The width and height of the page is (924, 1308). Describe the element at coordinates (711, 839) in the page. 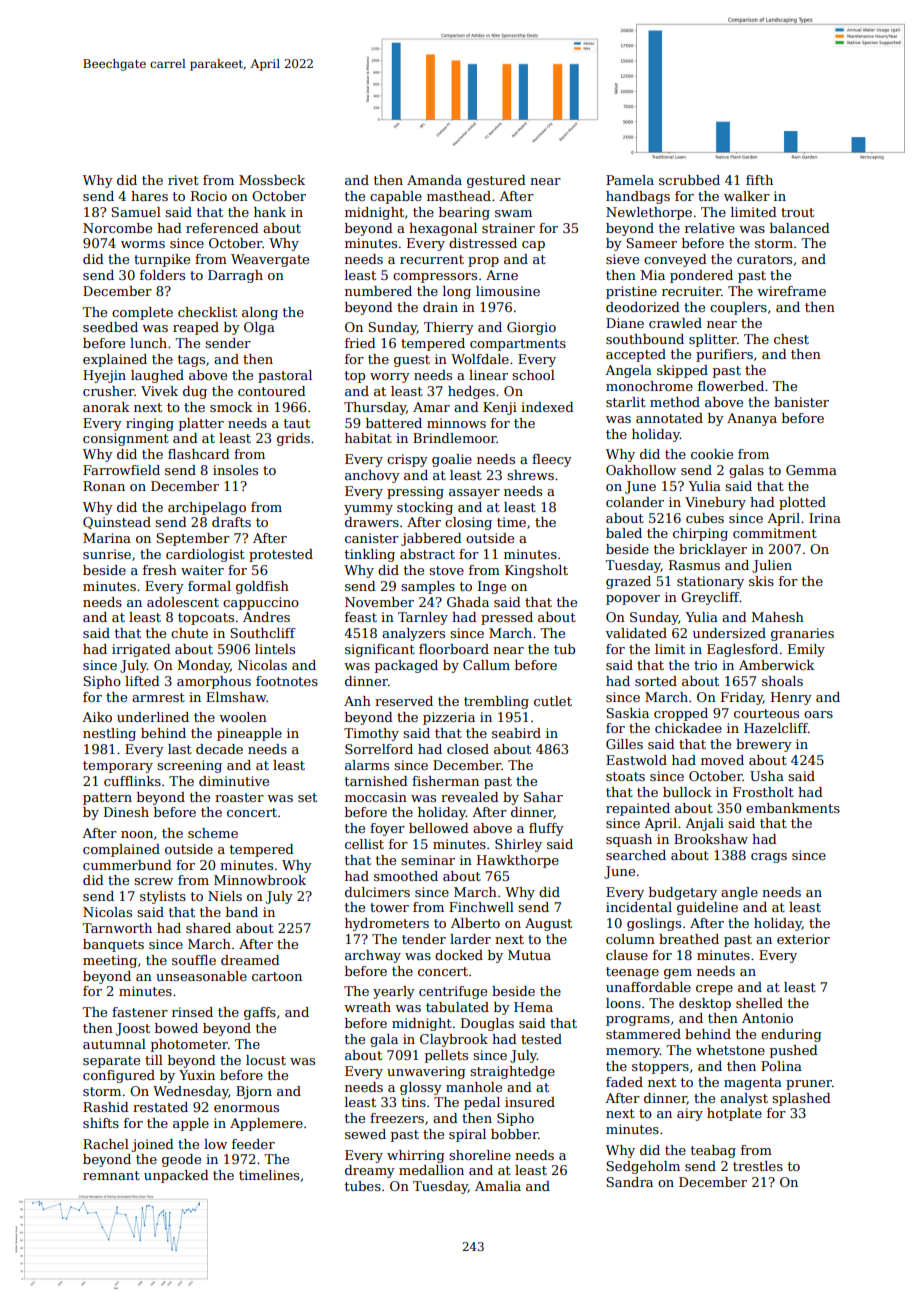

I see `Brookshaw` at that location.
